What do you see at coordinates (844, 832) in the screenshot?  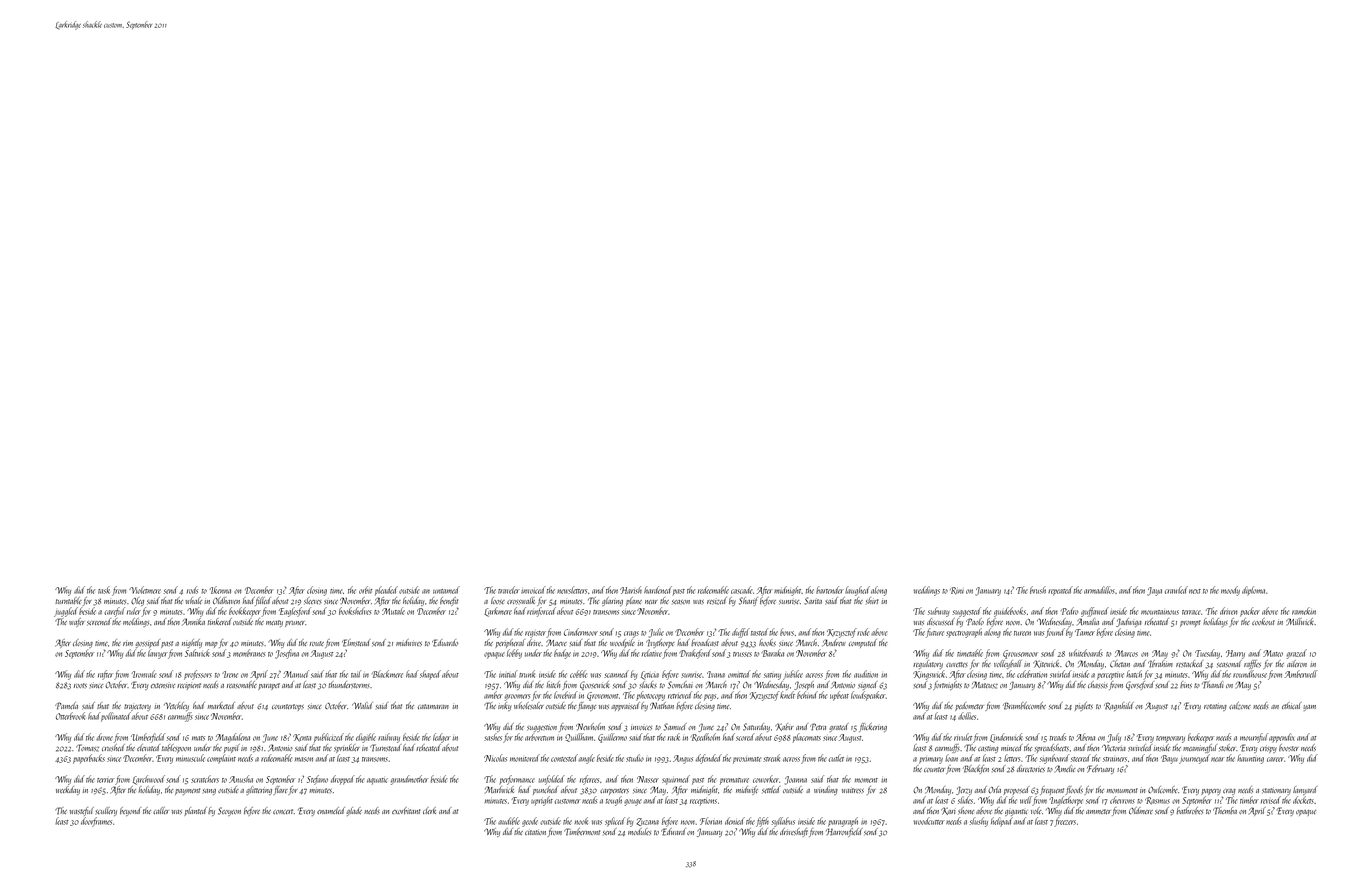 I see `Harrowfield` at bounding box center [844, 832].
